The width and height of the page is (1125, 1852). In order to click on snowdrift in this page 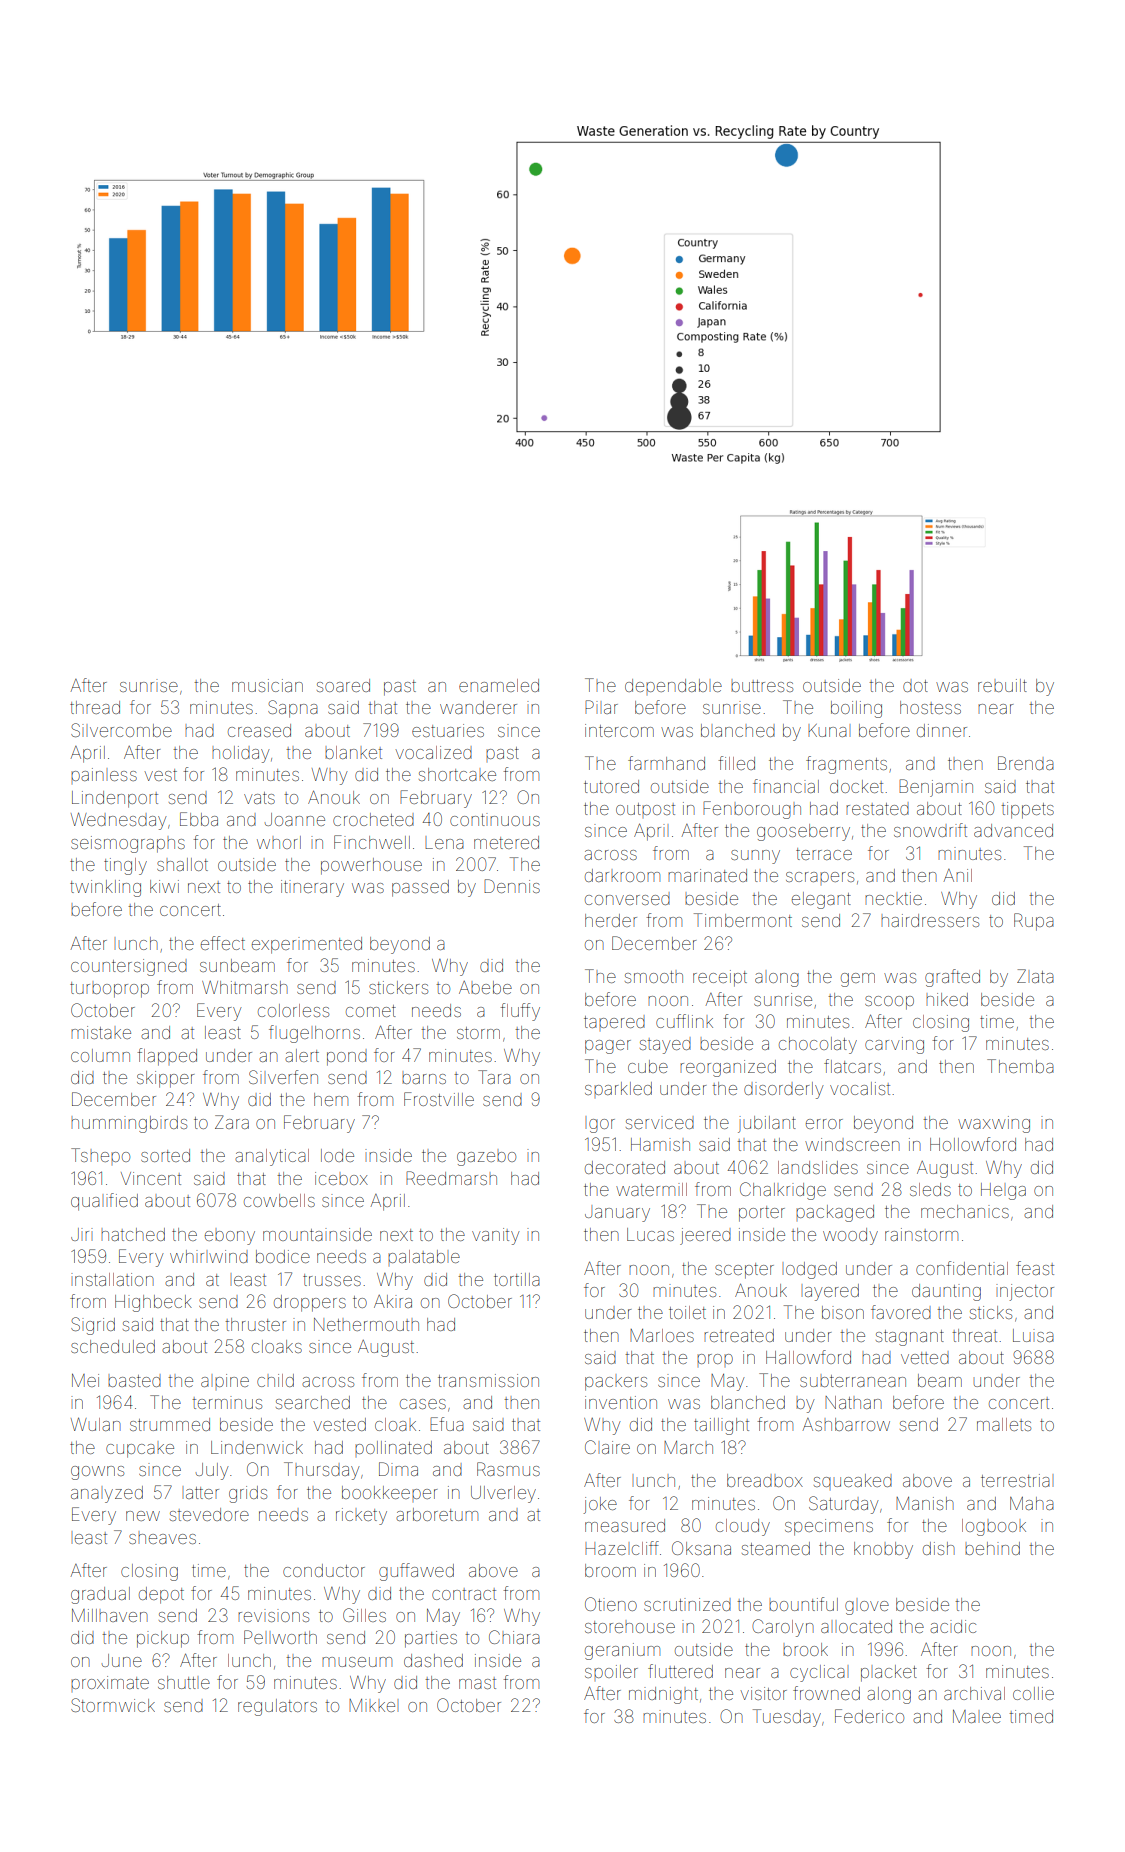, I will do `click(930, 830)`.
